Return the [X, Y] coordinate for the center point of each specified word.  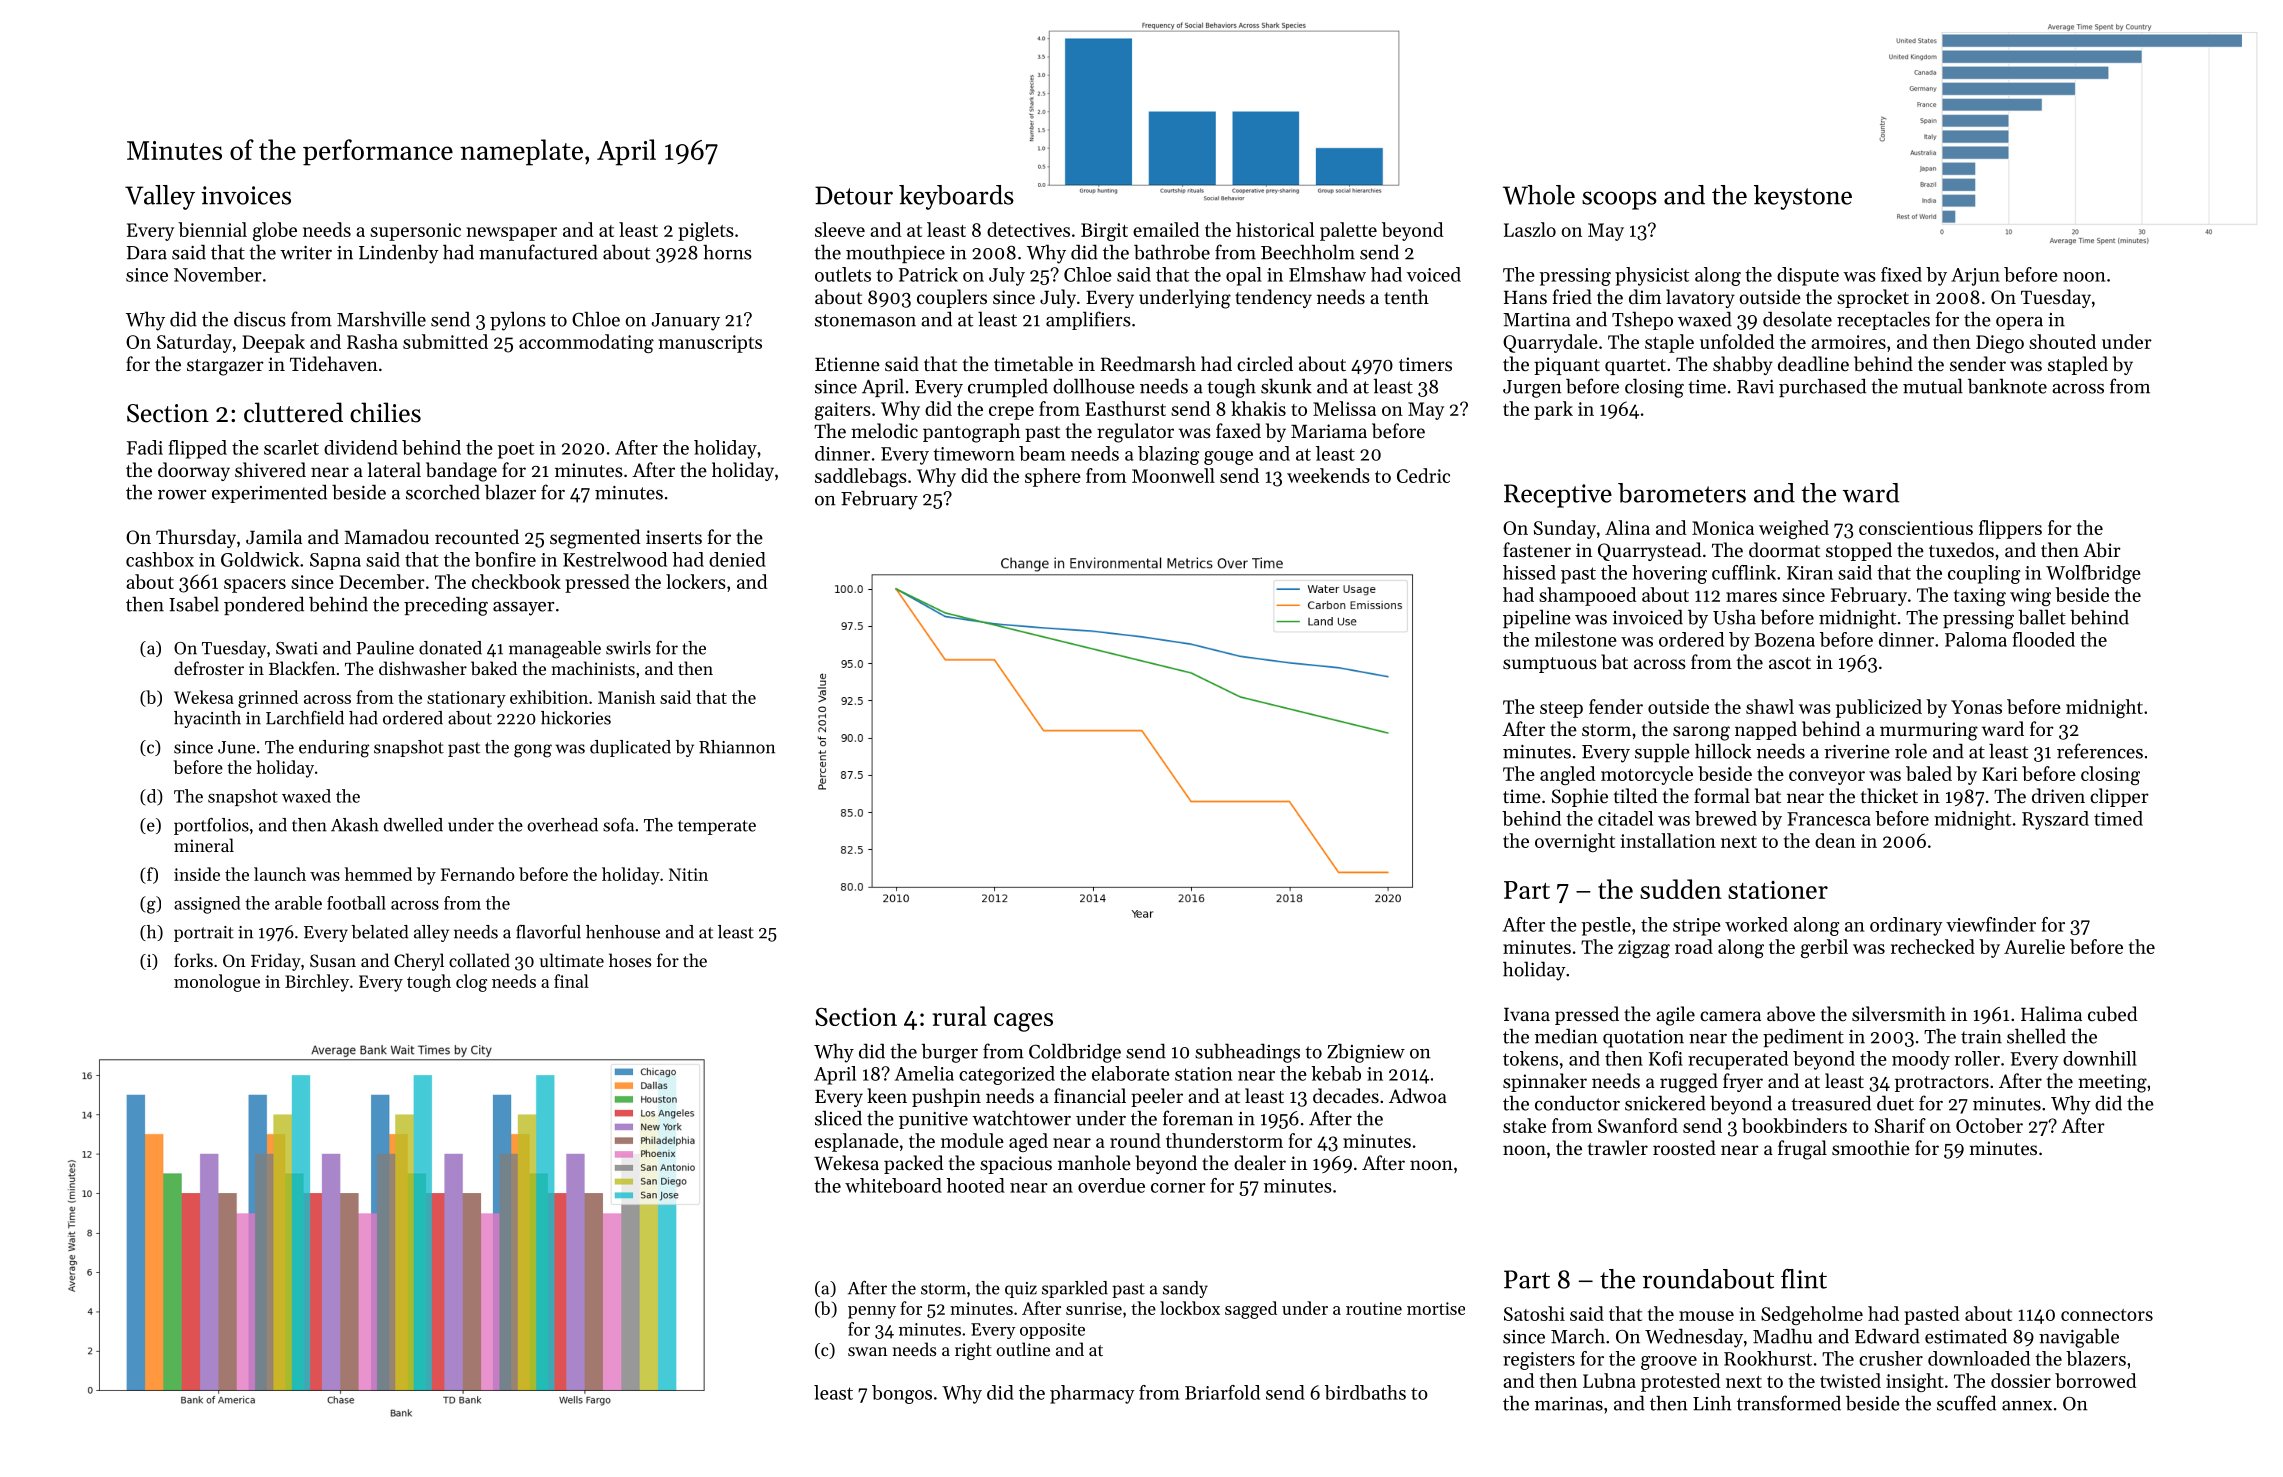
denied [737, 559]
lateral [394, 469]
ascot [1790, 663]
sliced [838, 1118]
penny [872, 1312]
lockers [696, 581]
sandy [1185, 1289]
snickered [1665, 1103]
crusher [1891, 1358]
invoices [246, 195]
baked [494, 668]
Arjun [1975, 277]
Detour [854, 195]
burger [949, 1053]
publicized [1879, 708]
